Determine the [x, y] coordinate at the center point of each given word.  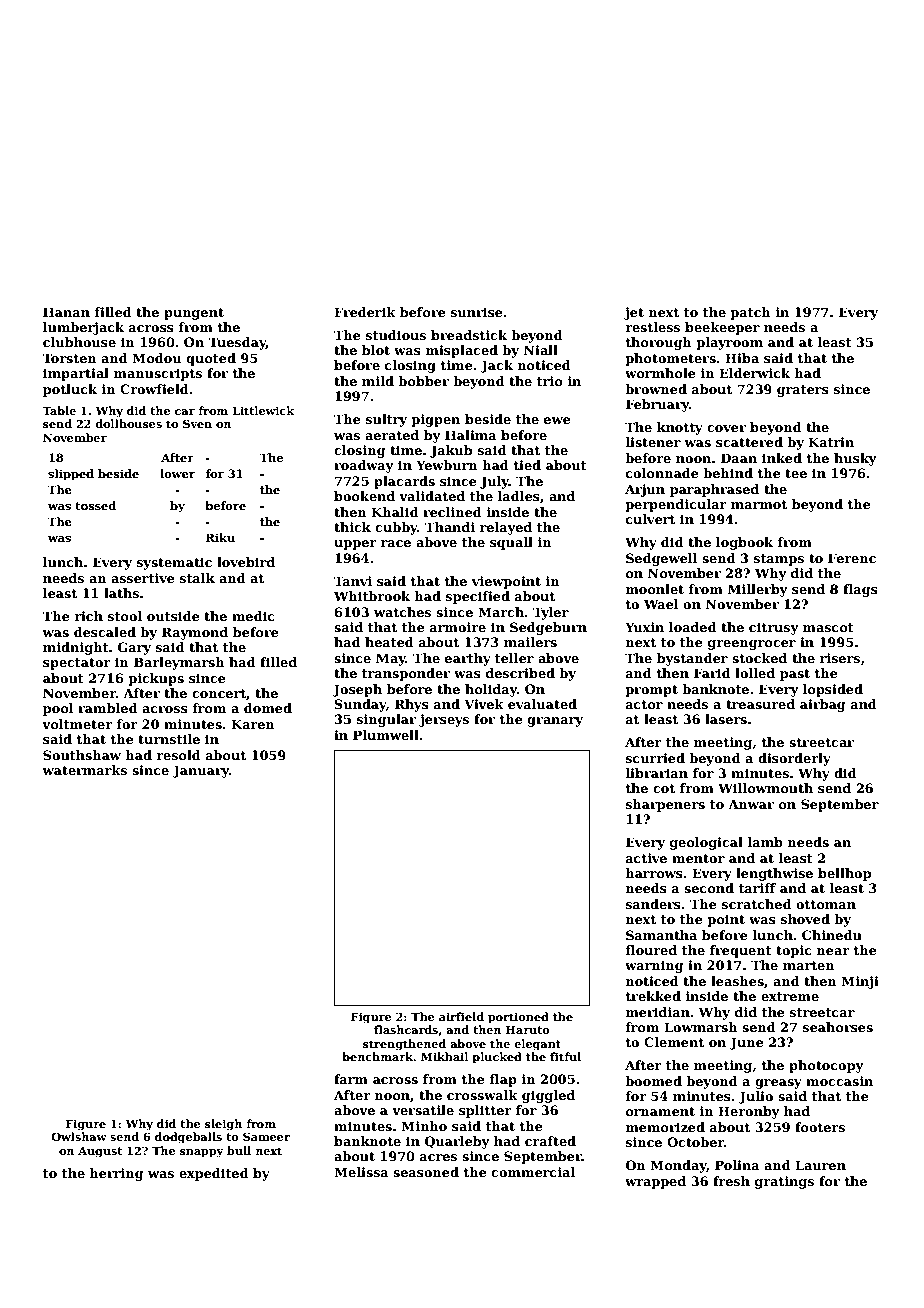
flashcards [406, 1029]
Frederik [365, 312]
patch [750, 313]
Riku [220, 537]
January [200, 771]
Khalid [395, 512]
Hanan [66, 312]
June [747, 1043]
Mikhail [444, 1056]
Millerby [758, 590]
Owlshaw [79, 1136]
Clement [674, 1042]
